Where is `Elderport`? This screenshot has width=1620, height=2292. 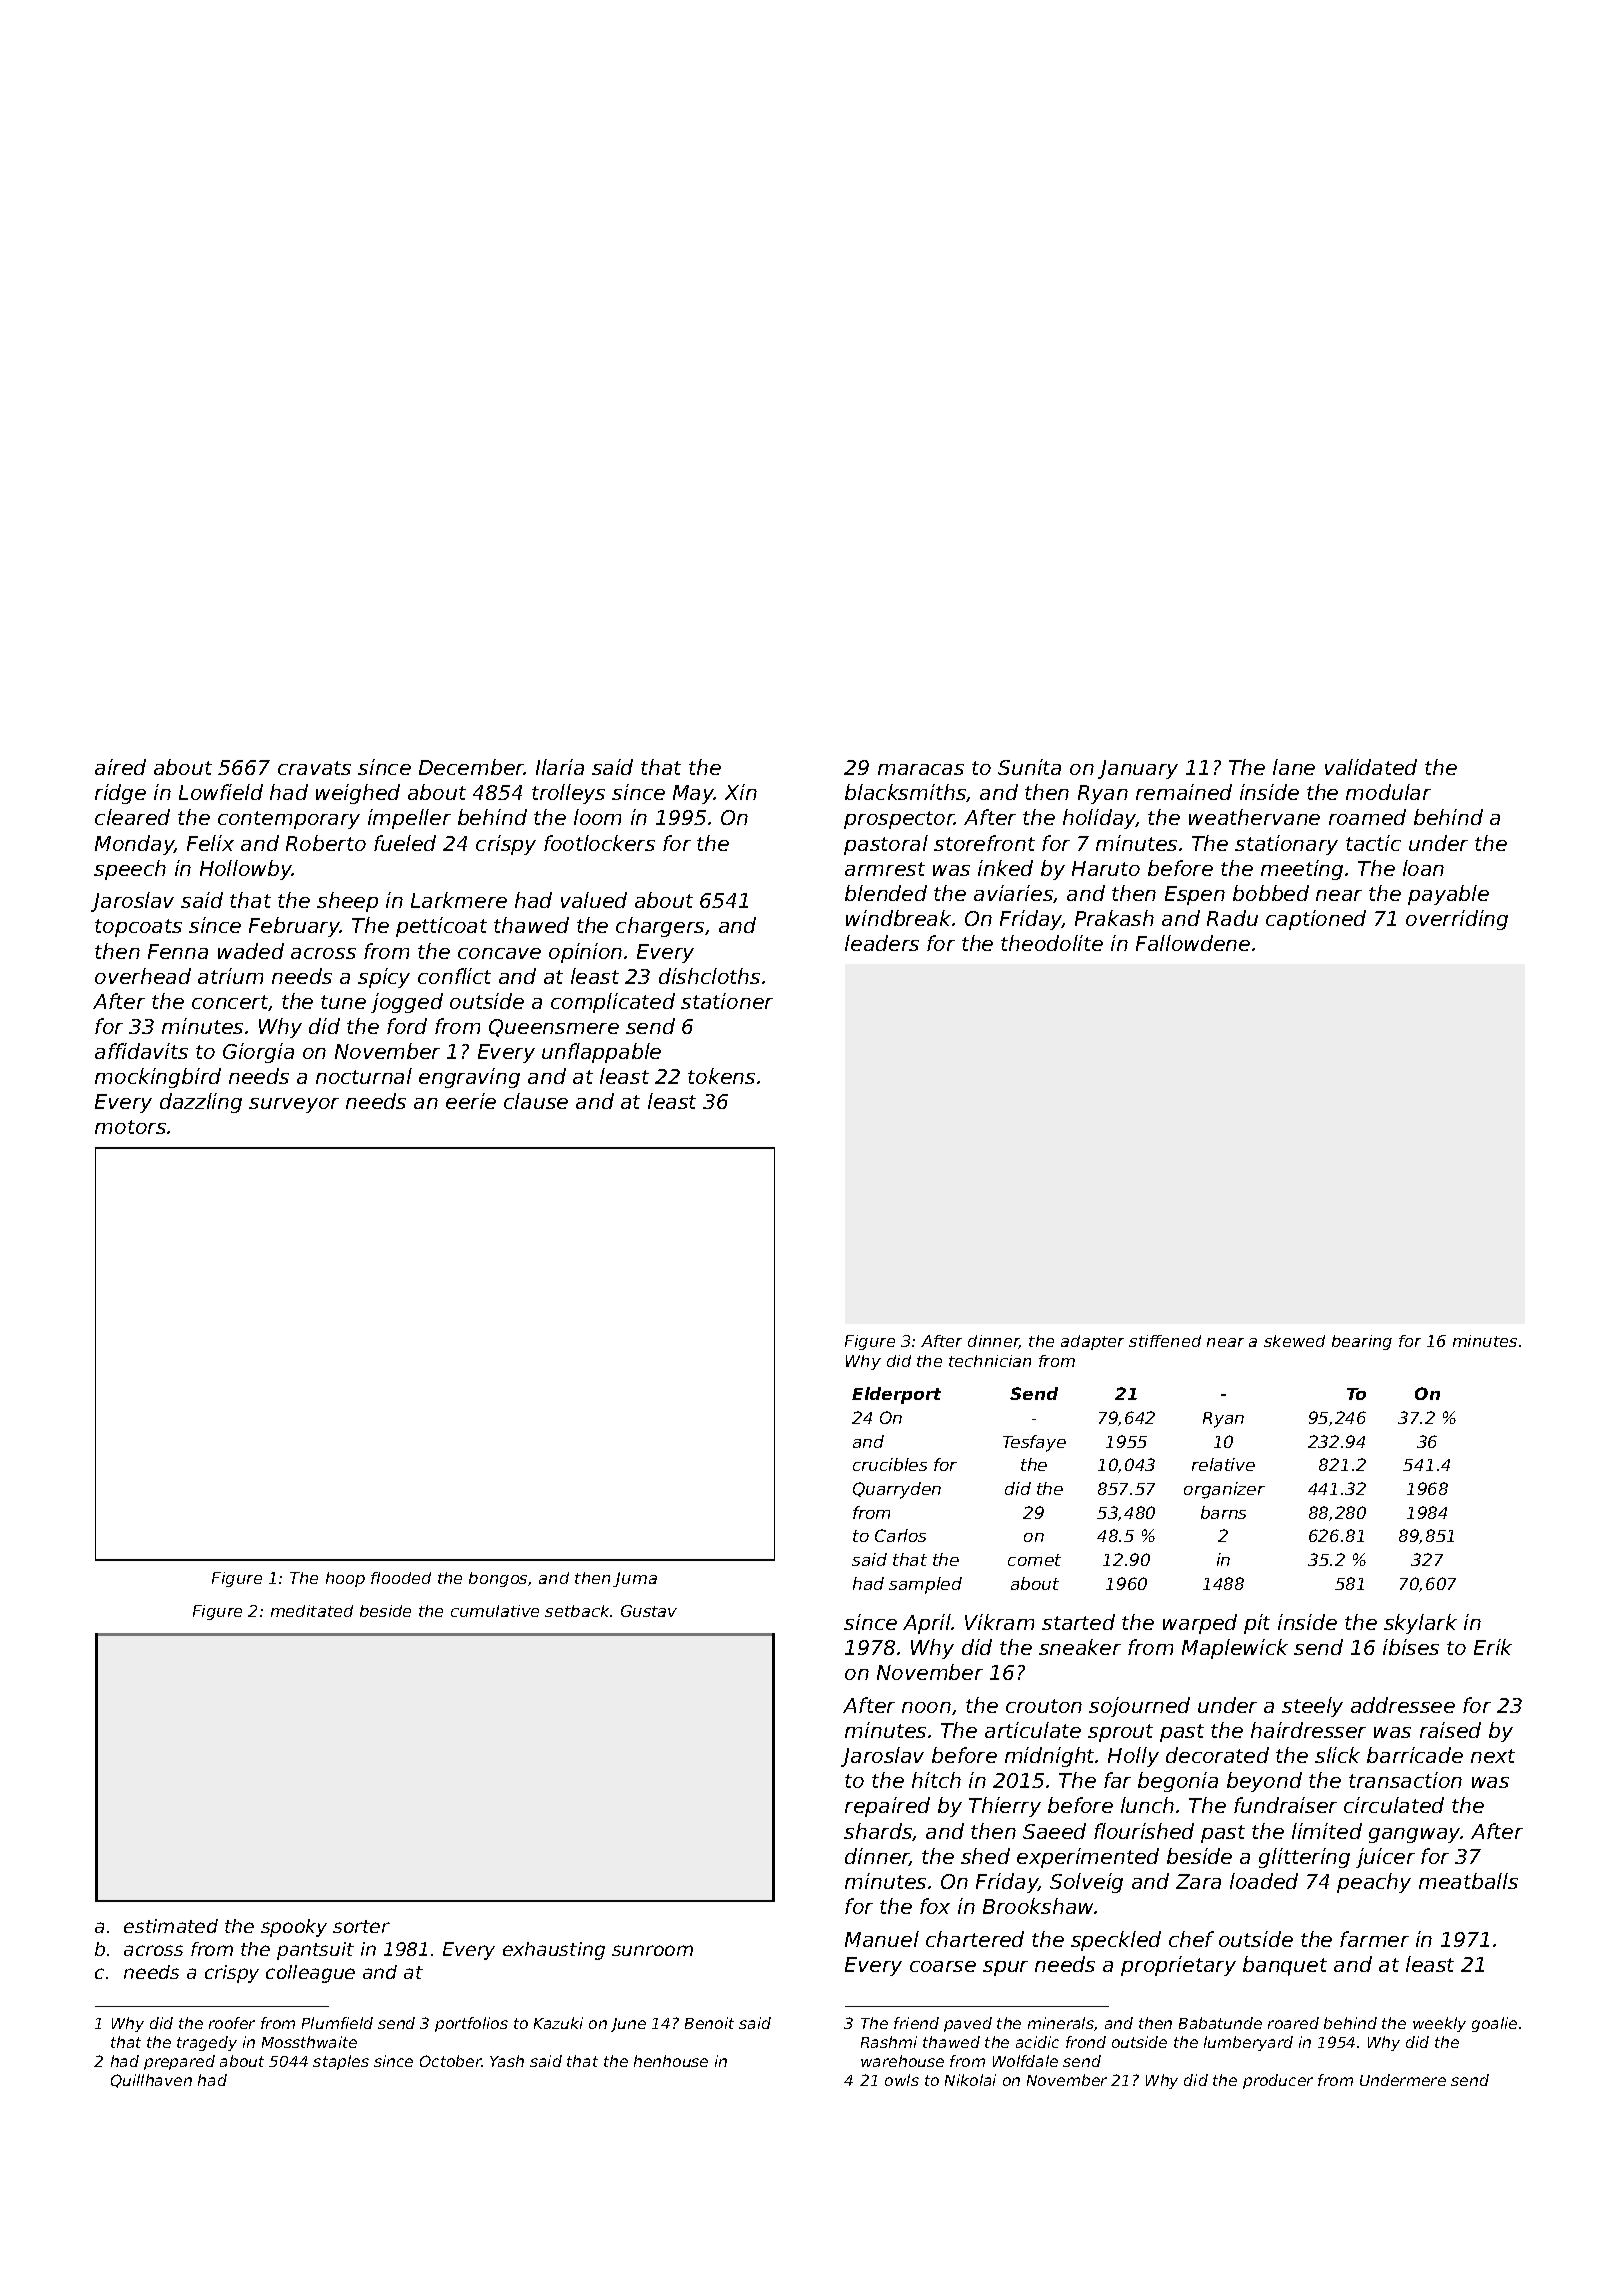 Elderport is located at coordinates (896, 1395).
